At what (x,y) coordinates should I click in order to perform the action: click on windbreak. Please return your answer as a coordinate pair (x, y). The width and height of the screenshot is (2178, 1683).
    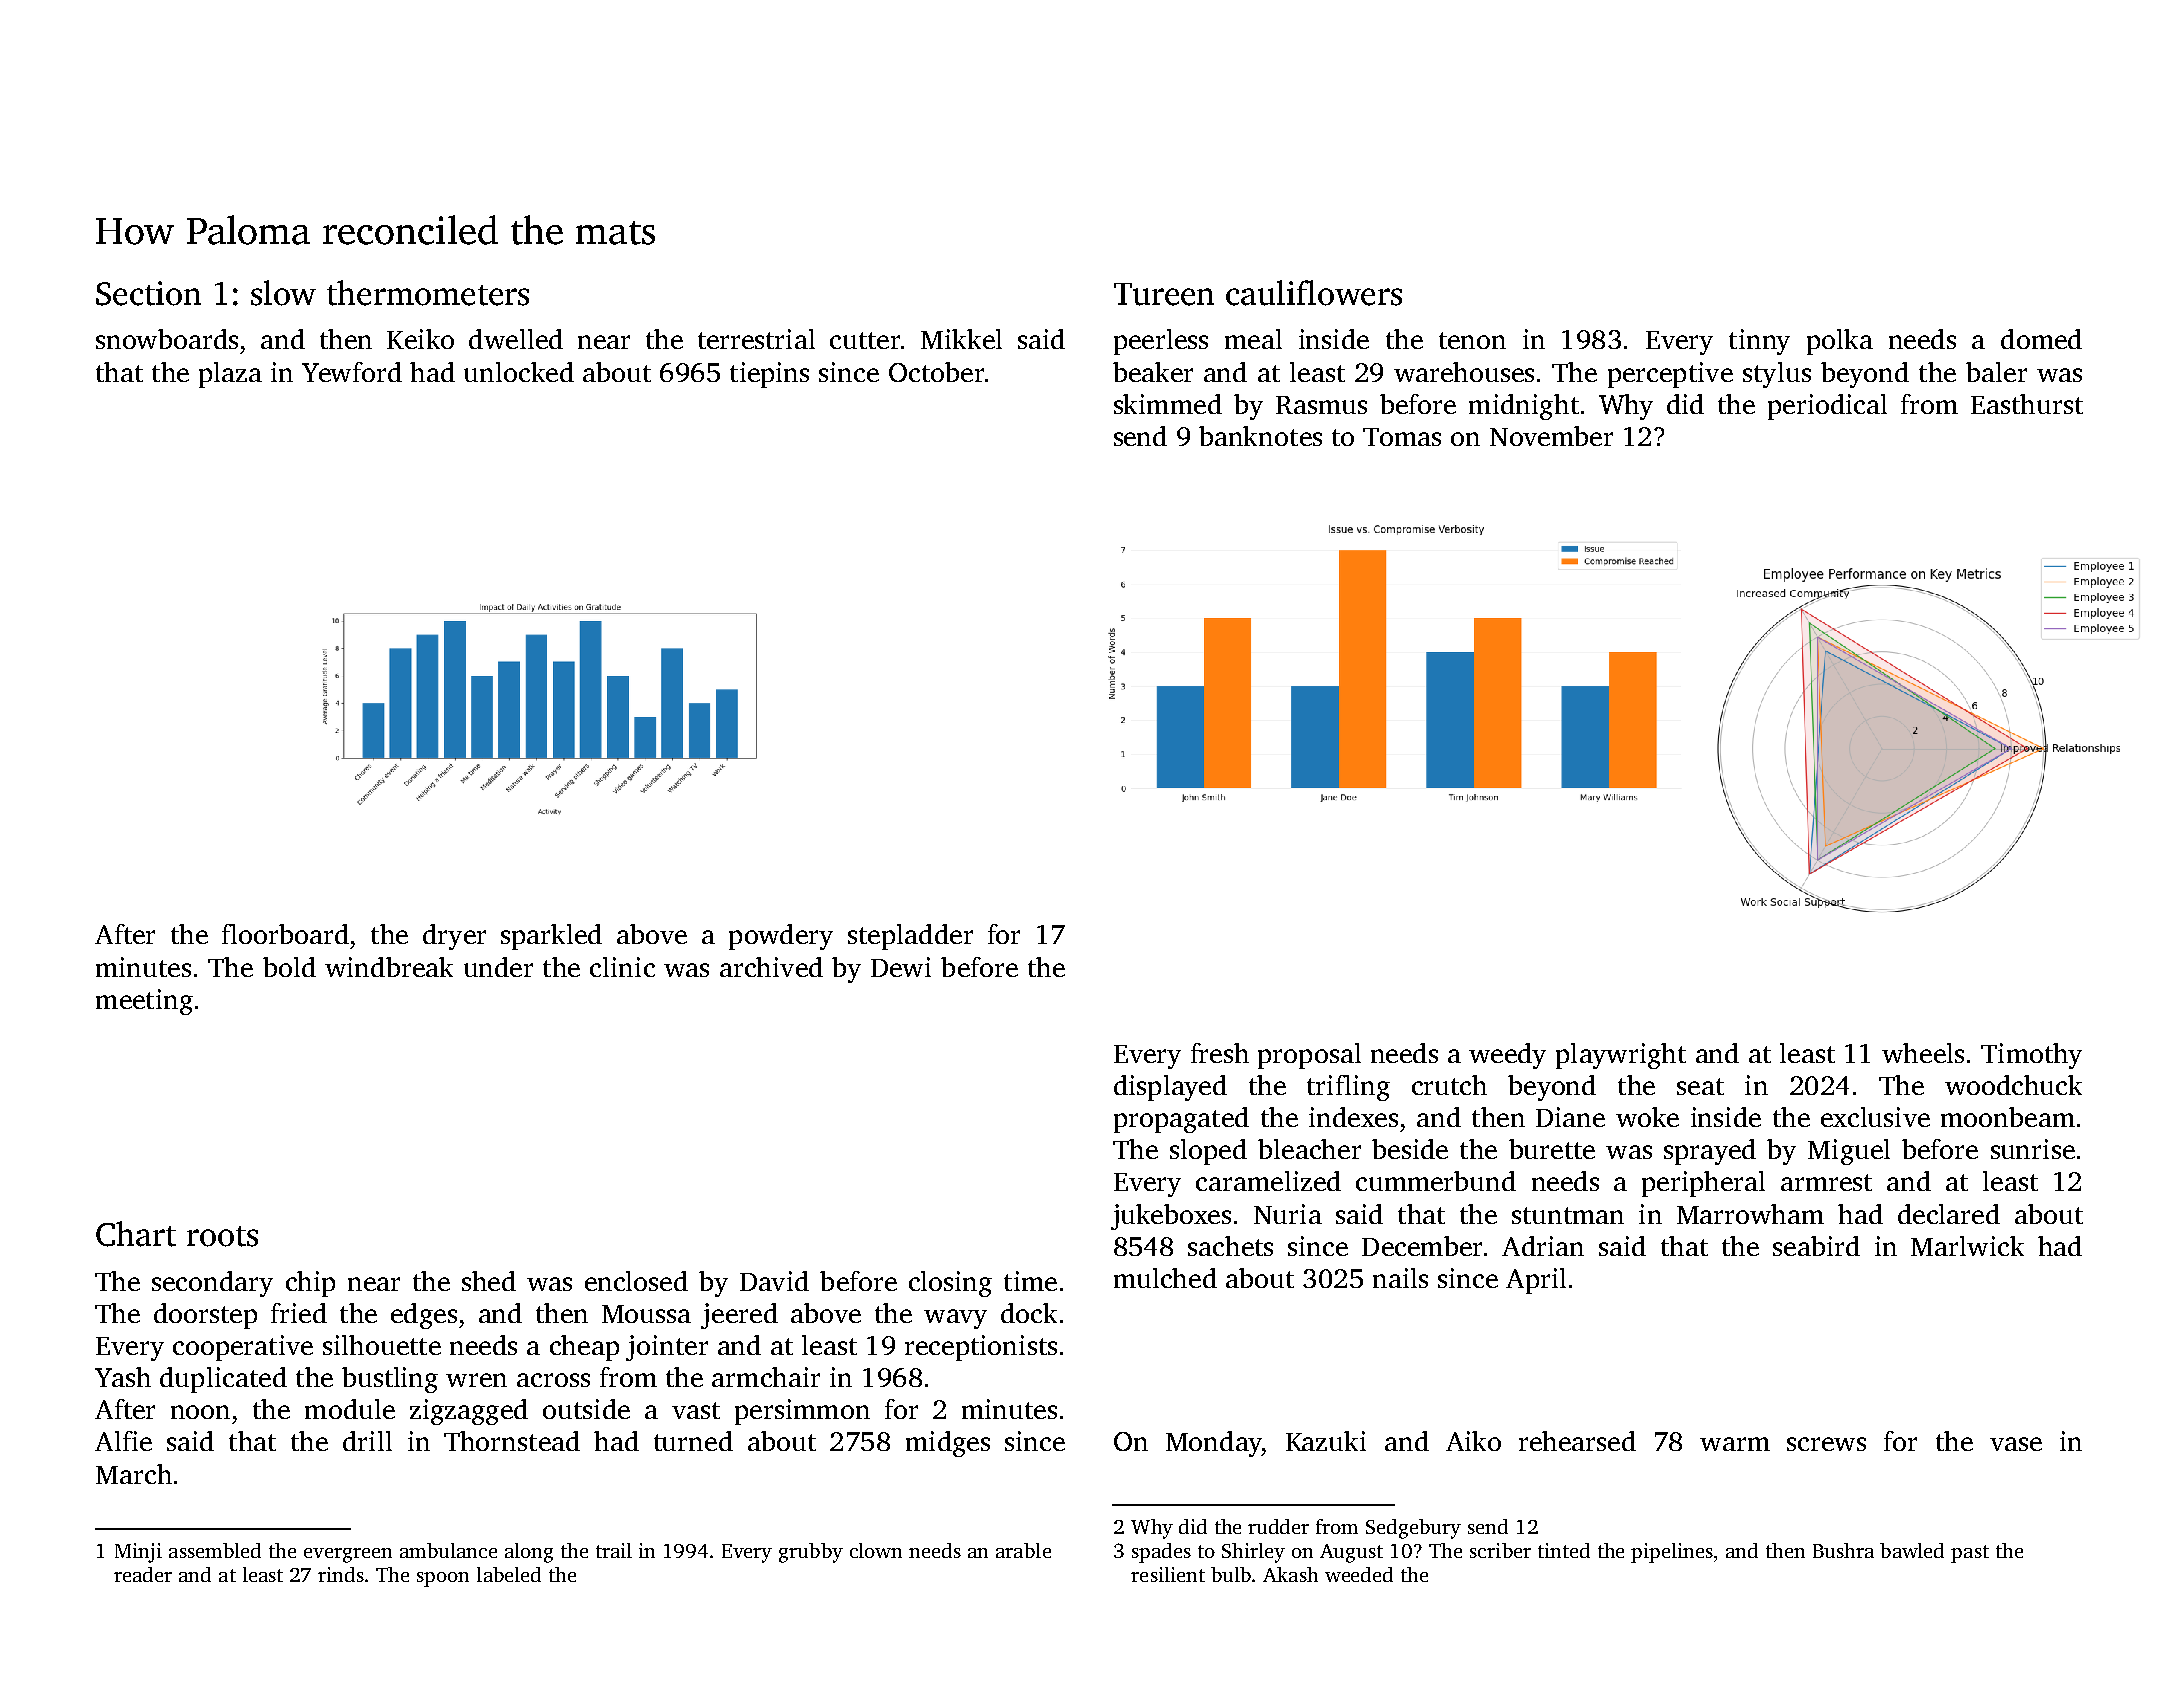
    Looking at the image, I should click on (389, 967).
